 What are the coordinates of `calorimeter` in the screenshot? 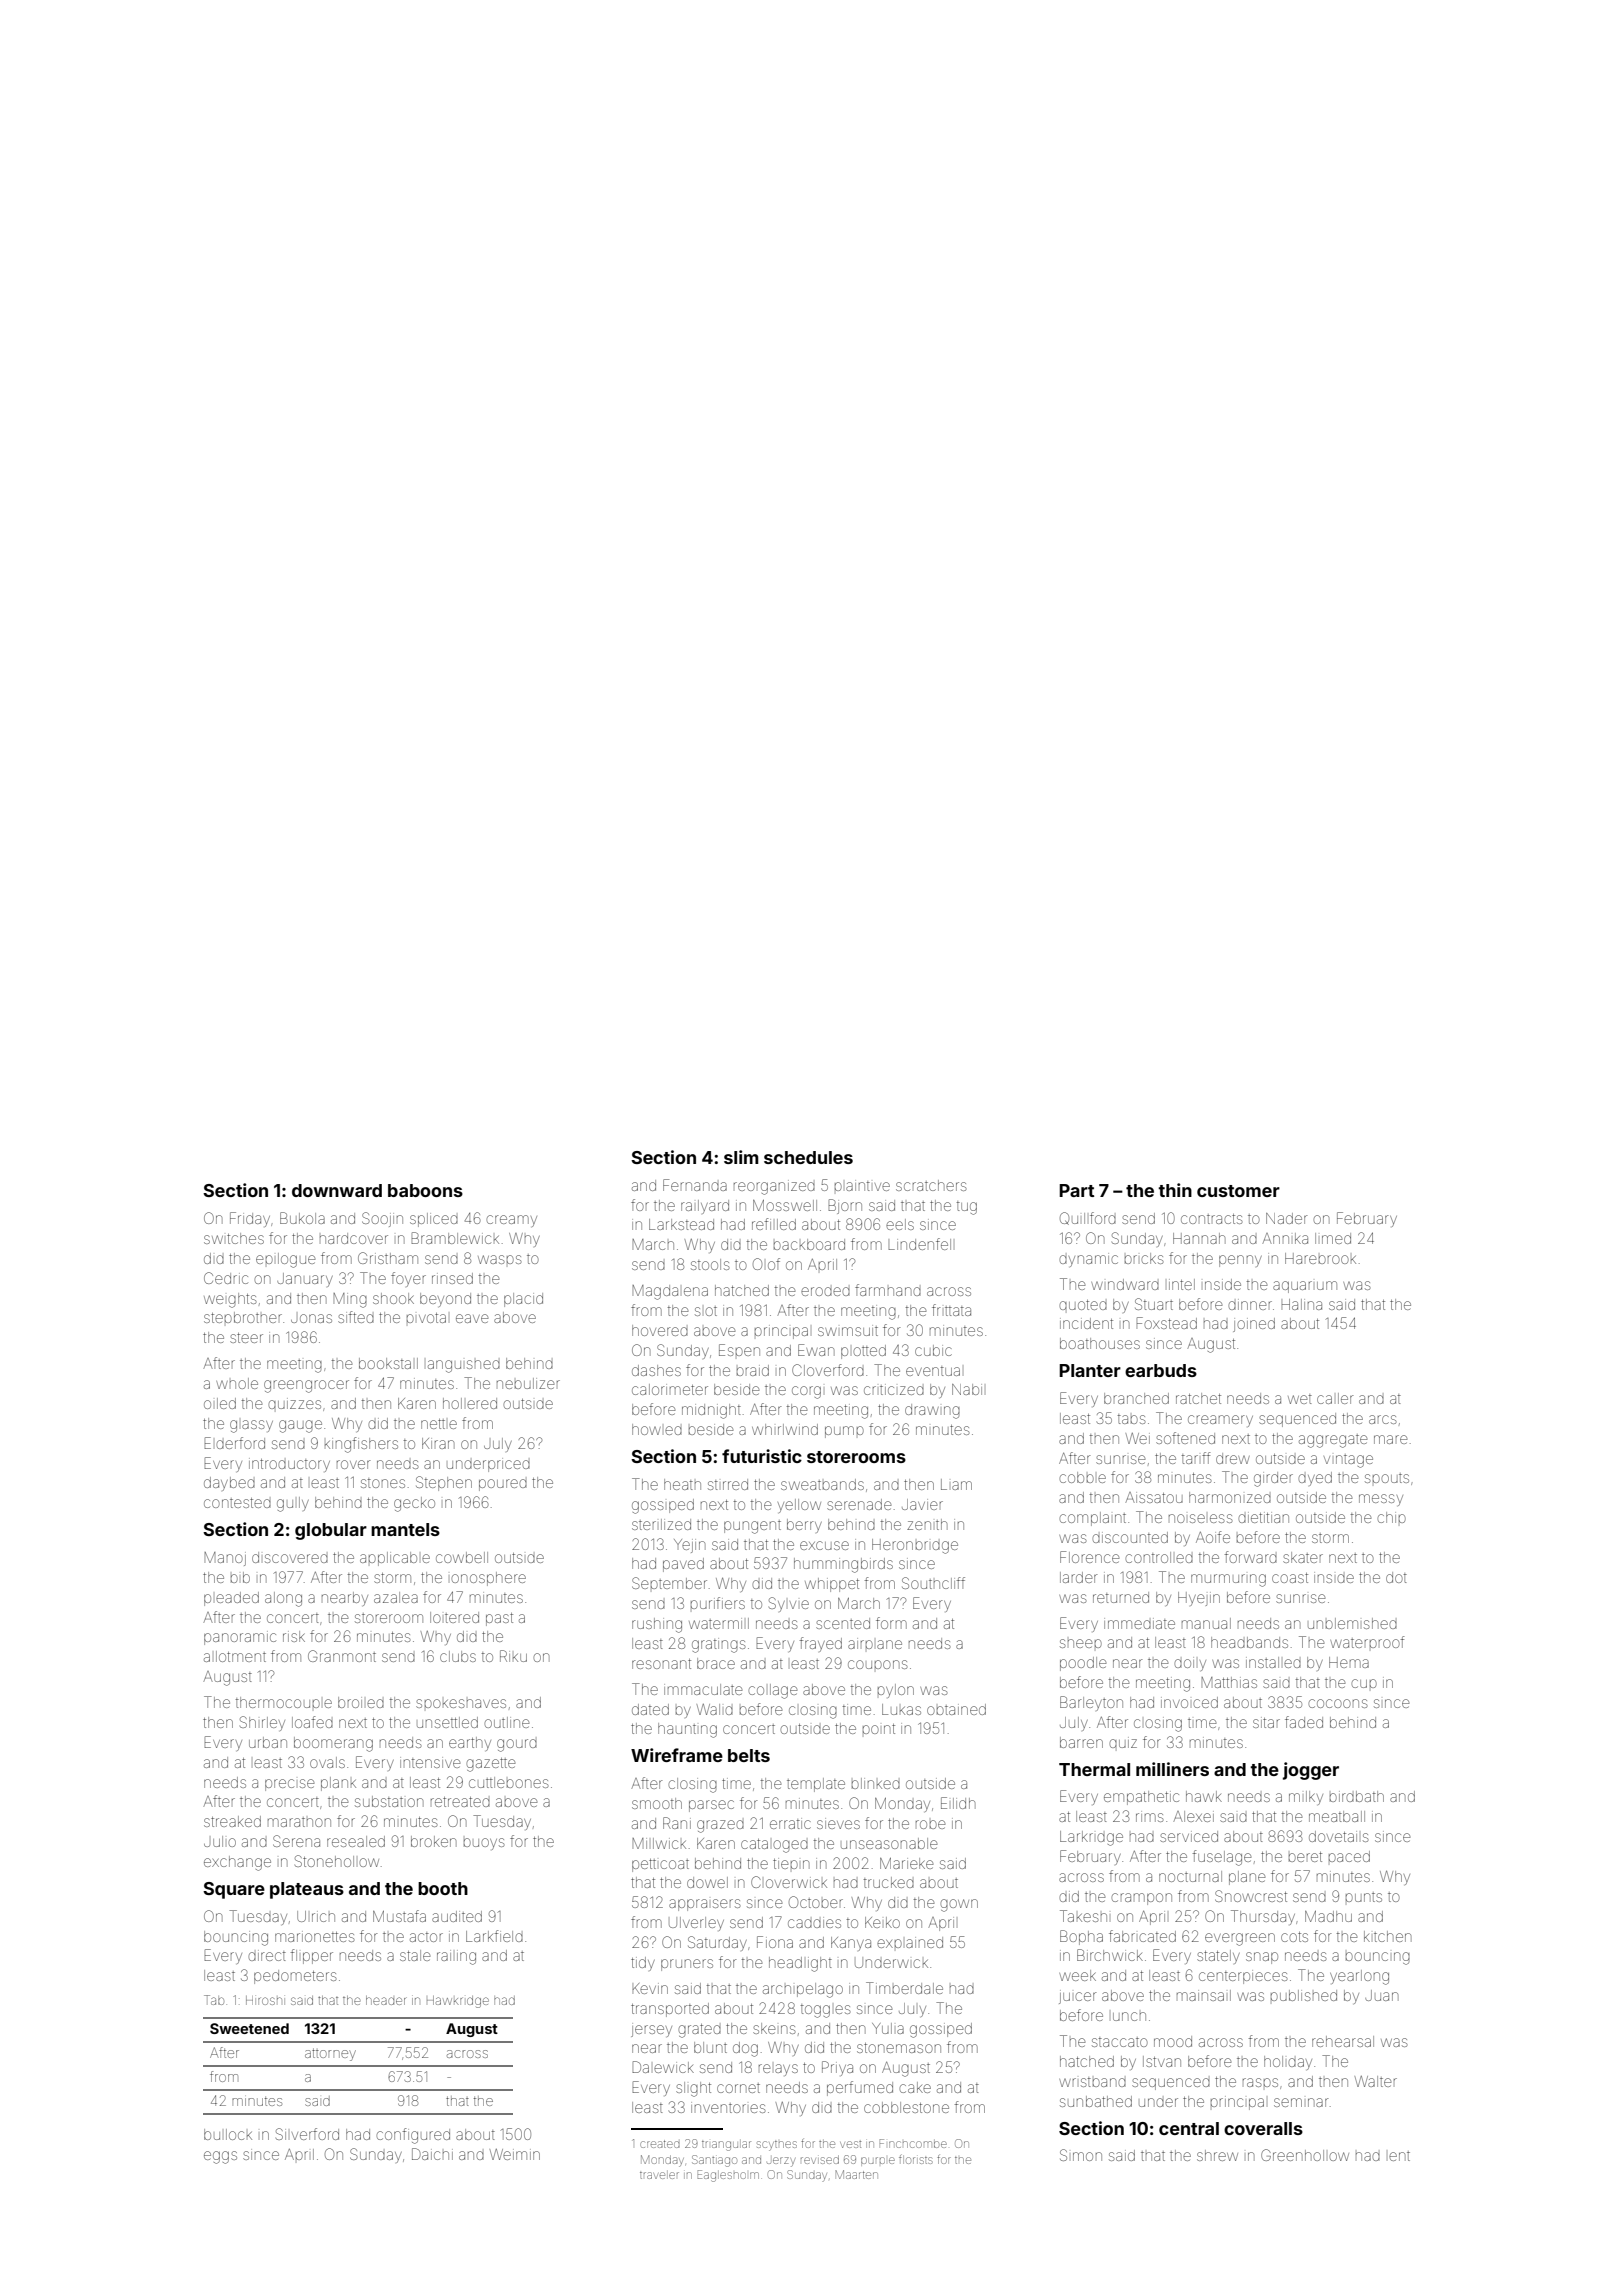 It's located at (670, 1389).
